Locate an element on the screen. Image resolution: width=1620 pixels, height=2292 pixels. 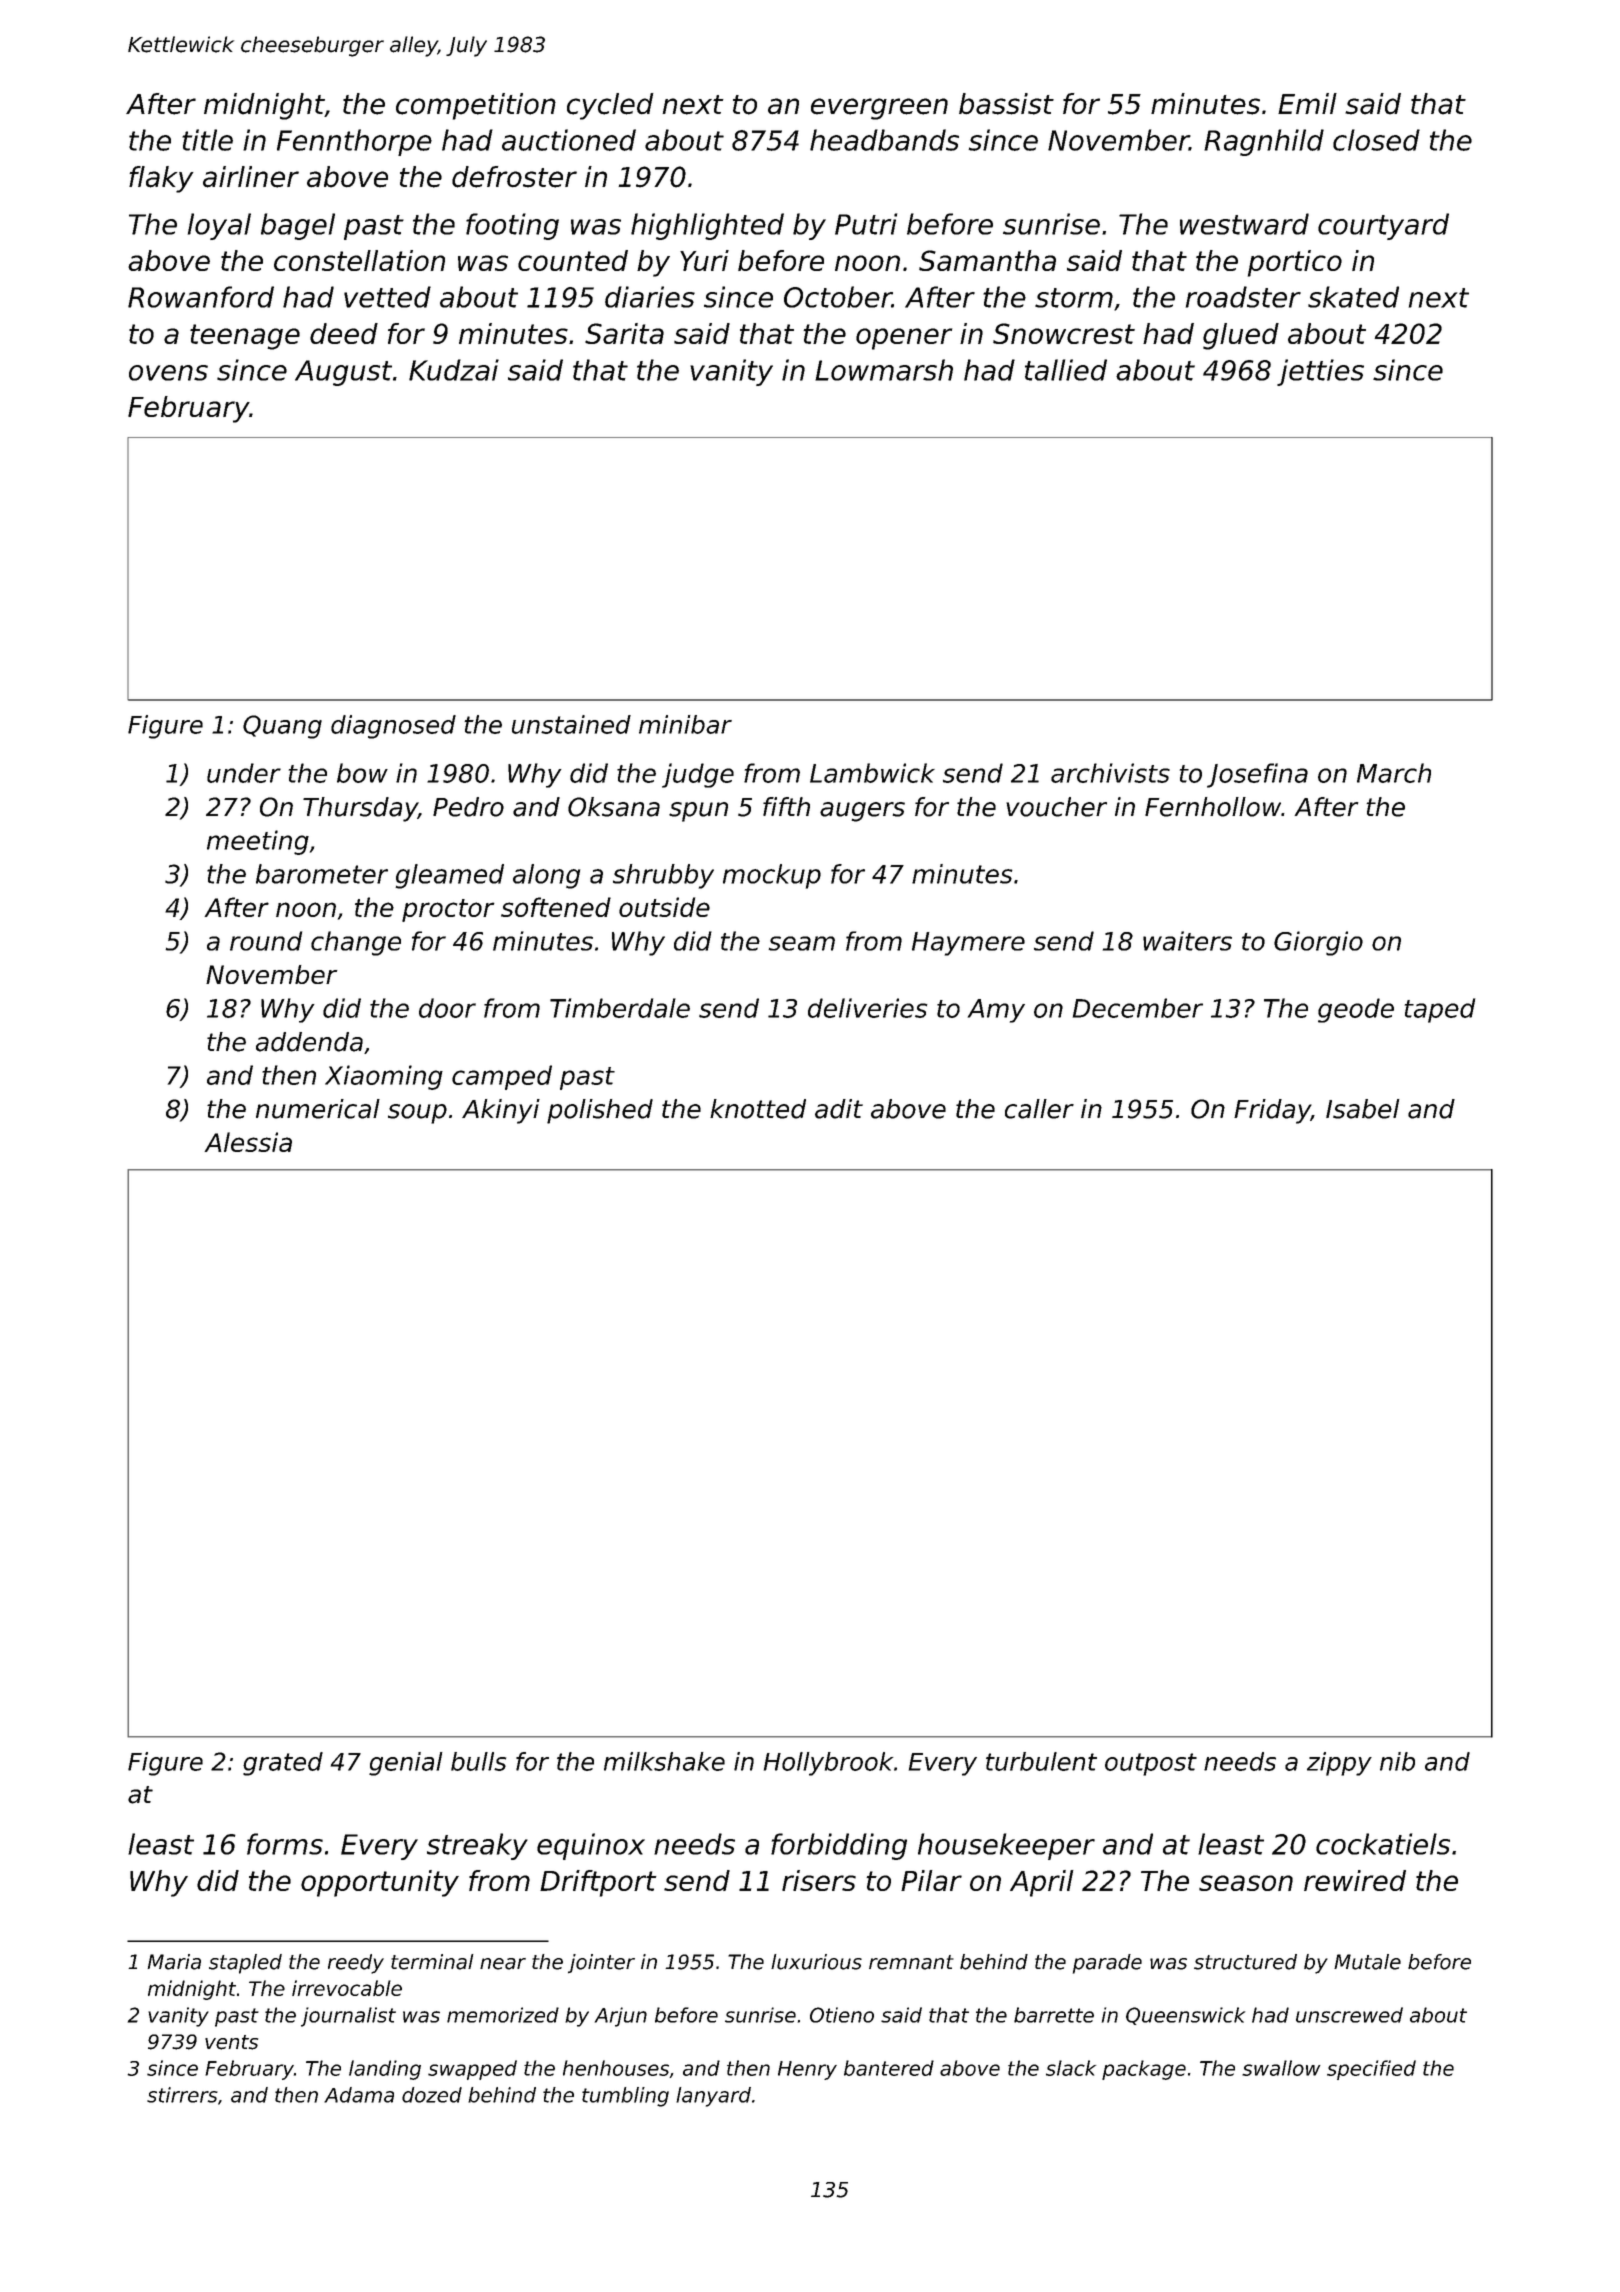
Ragnhild is located at coordinates (1264, 142).
